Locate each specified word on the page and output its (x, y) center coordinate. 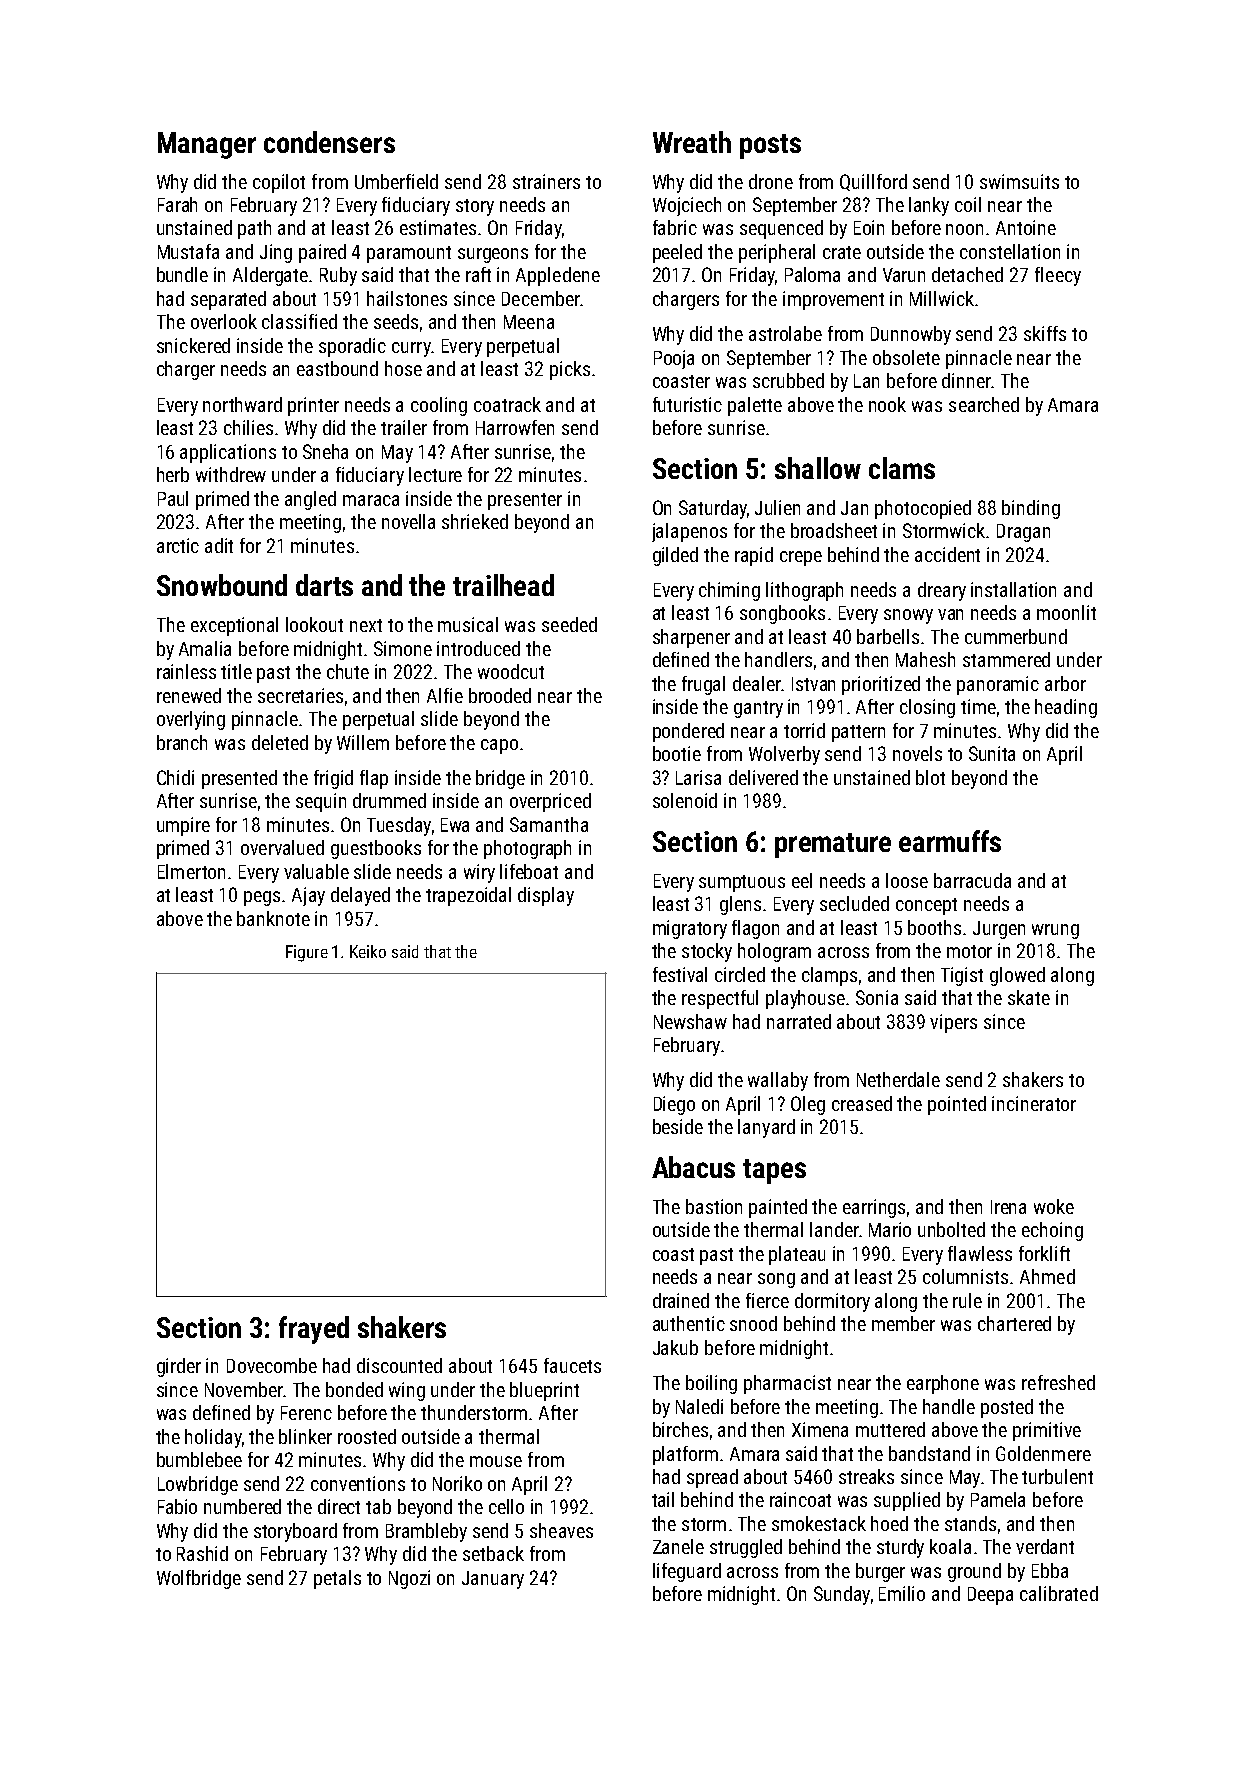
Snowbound (222, 585)
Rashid (202, 1553)
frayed (314, 1330)
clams (902, 468)
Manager (207, 145)
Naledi (699, 1406)
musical (468, 624)
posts (770, 146)
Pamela (998, 1499)
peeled (677, 253)
